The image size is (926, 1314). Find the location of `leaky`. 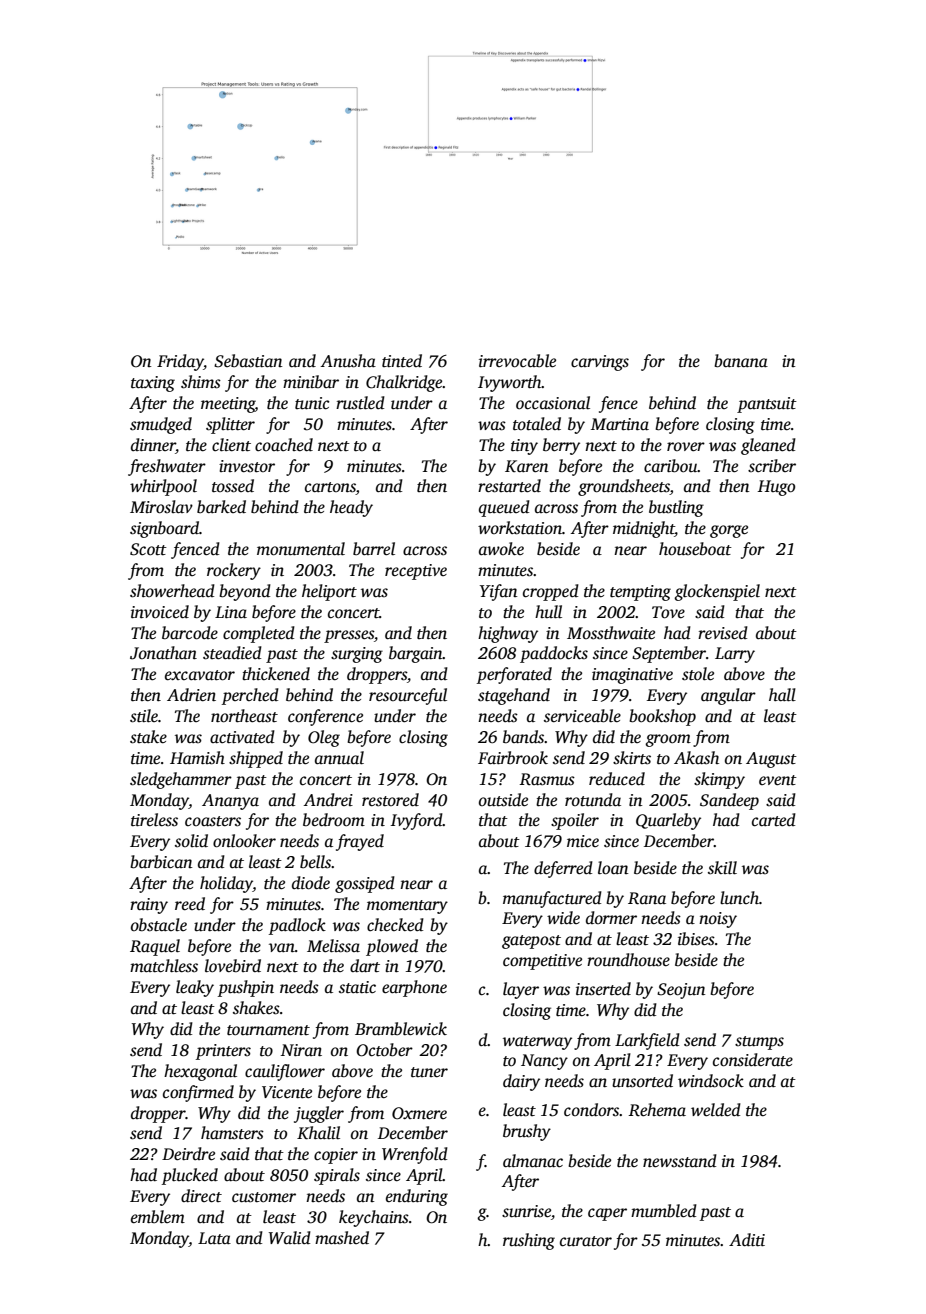

leaky is located at coordinates (195, 988).
